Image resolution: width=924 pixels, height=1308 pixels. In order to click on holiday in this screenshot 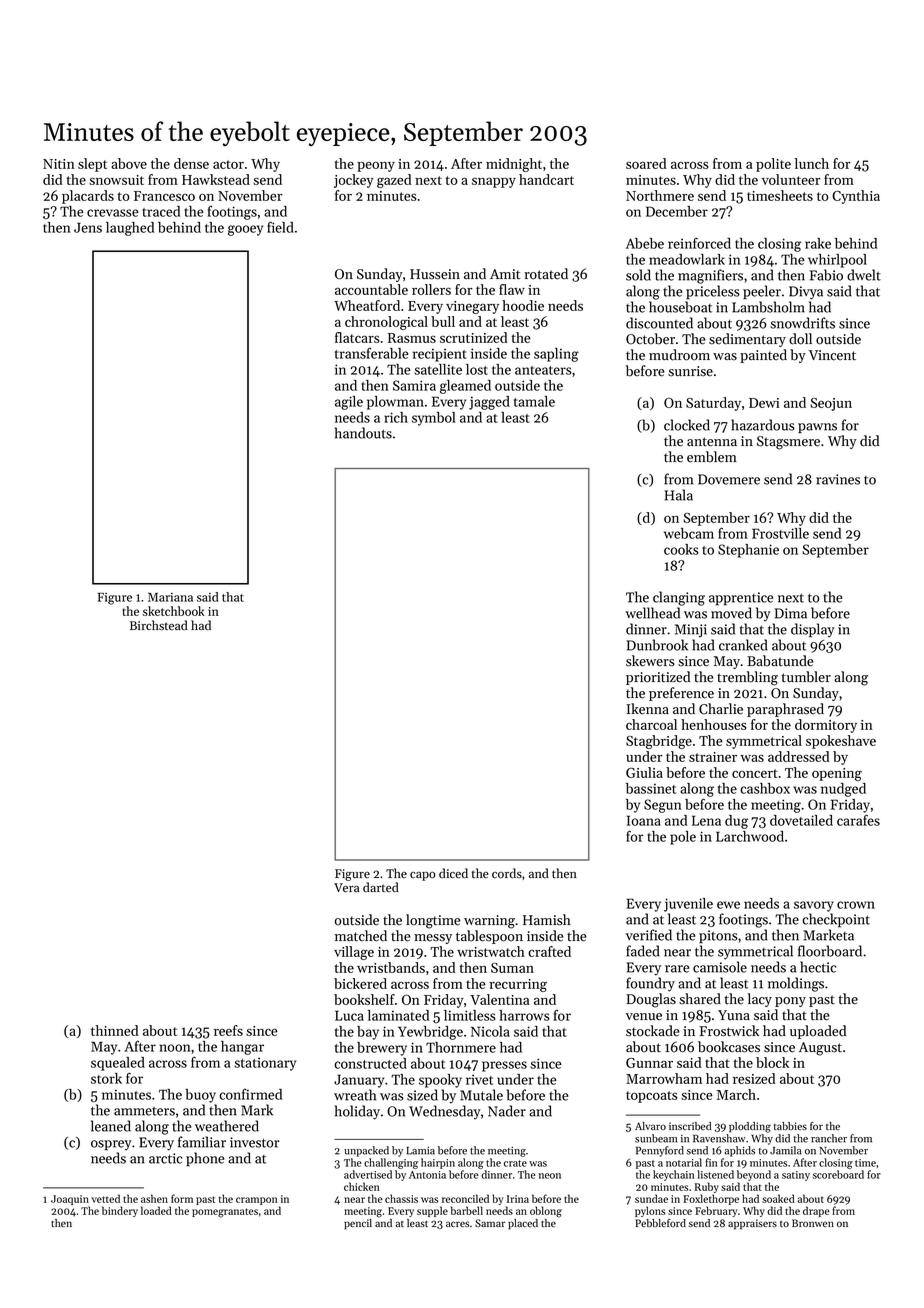, I will do `click(357, 1112)`.
